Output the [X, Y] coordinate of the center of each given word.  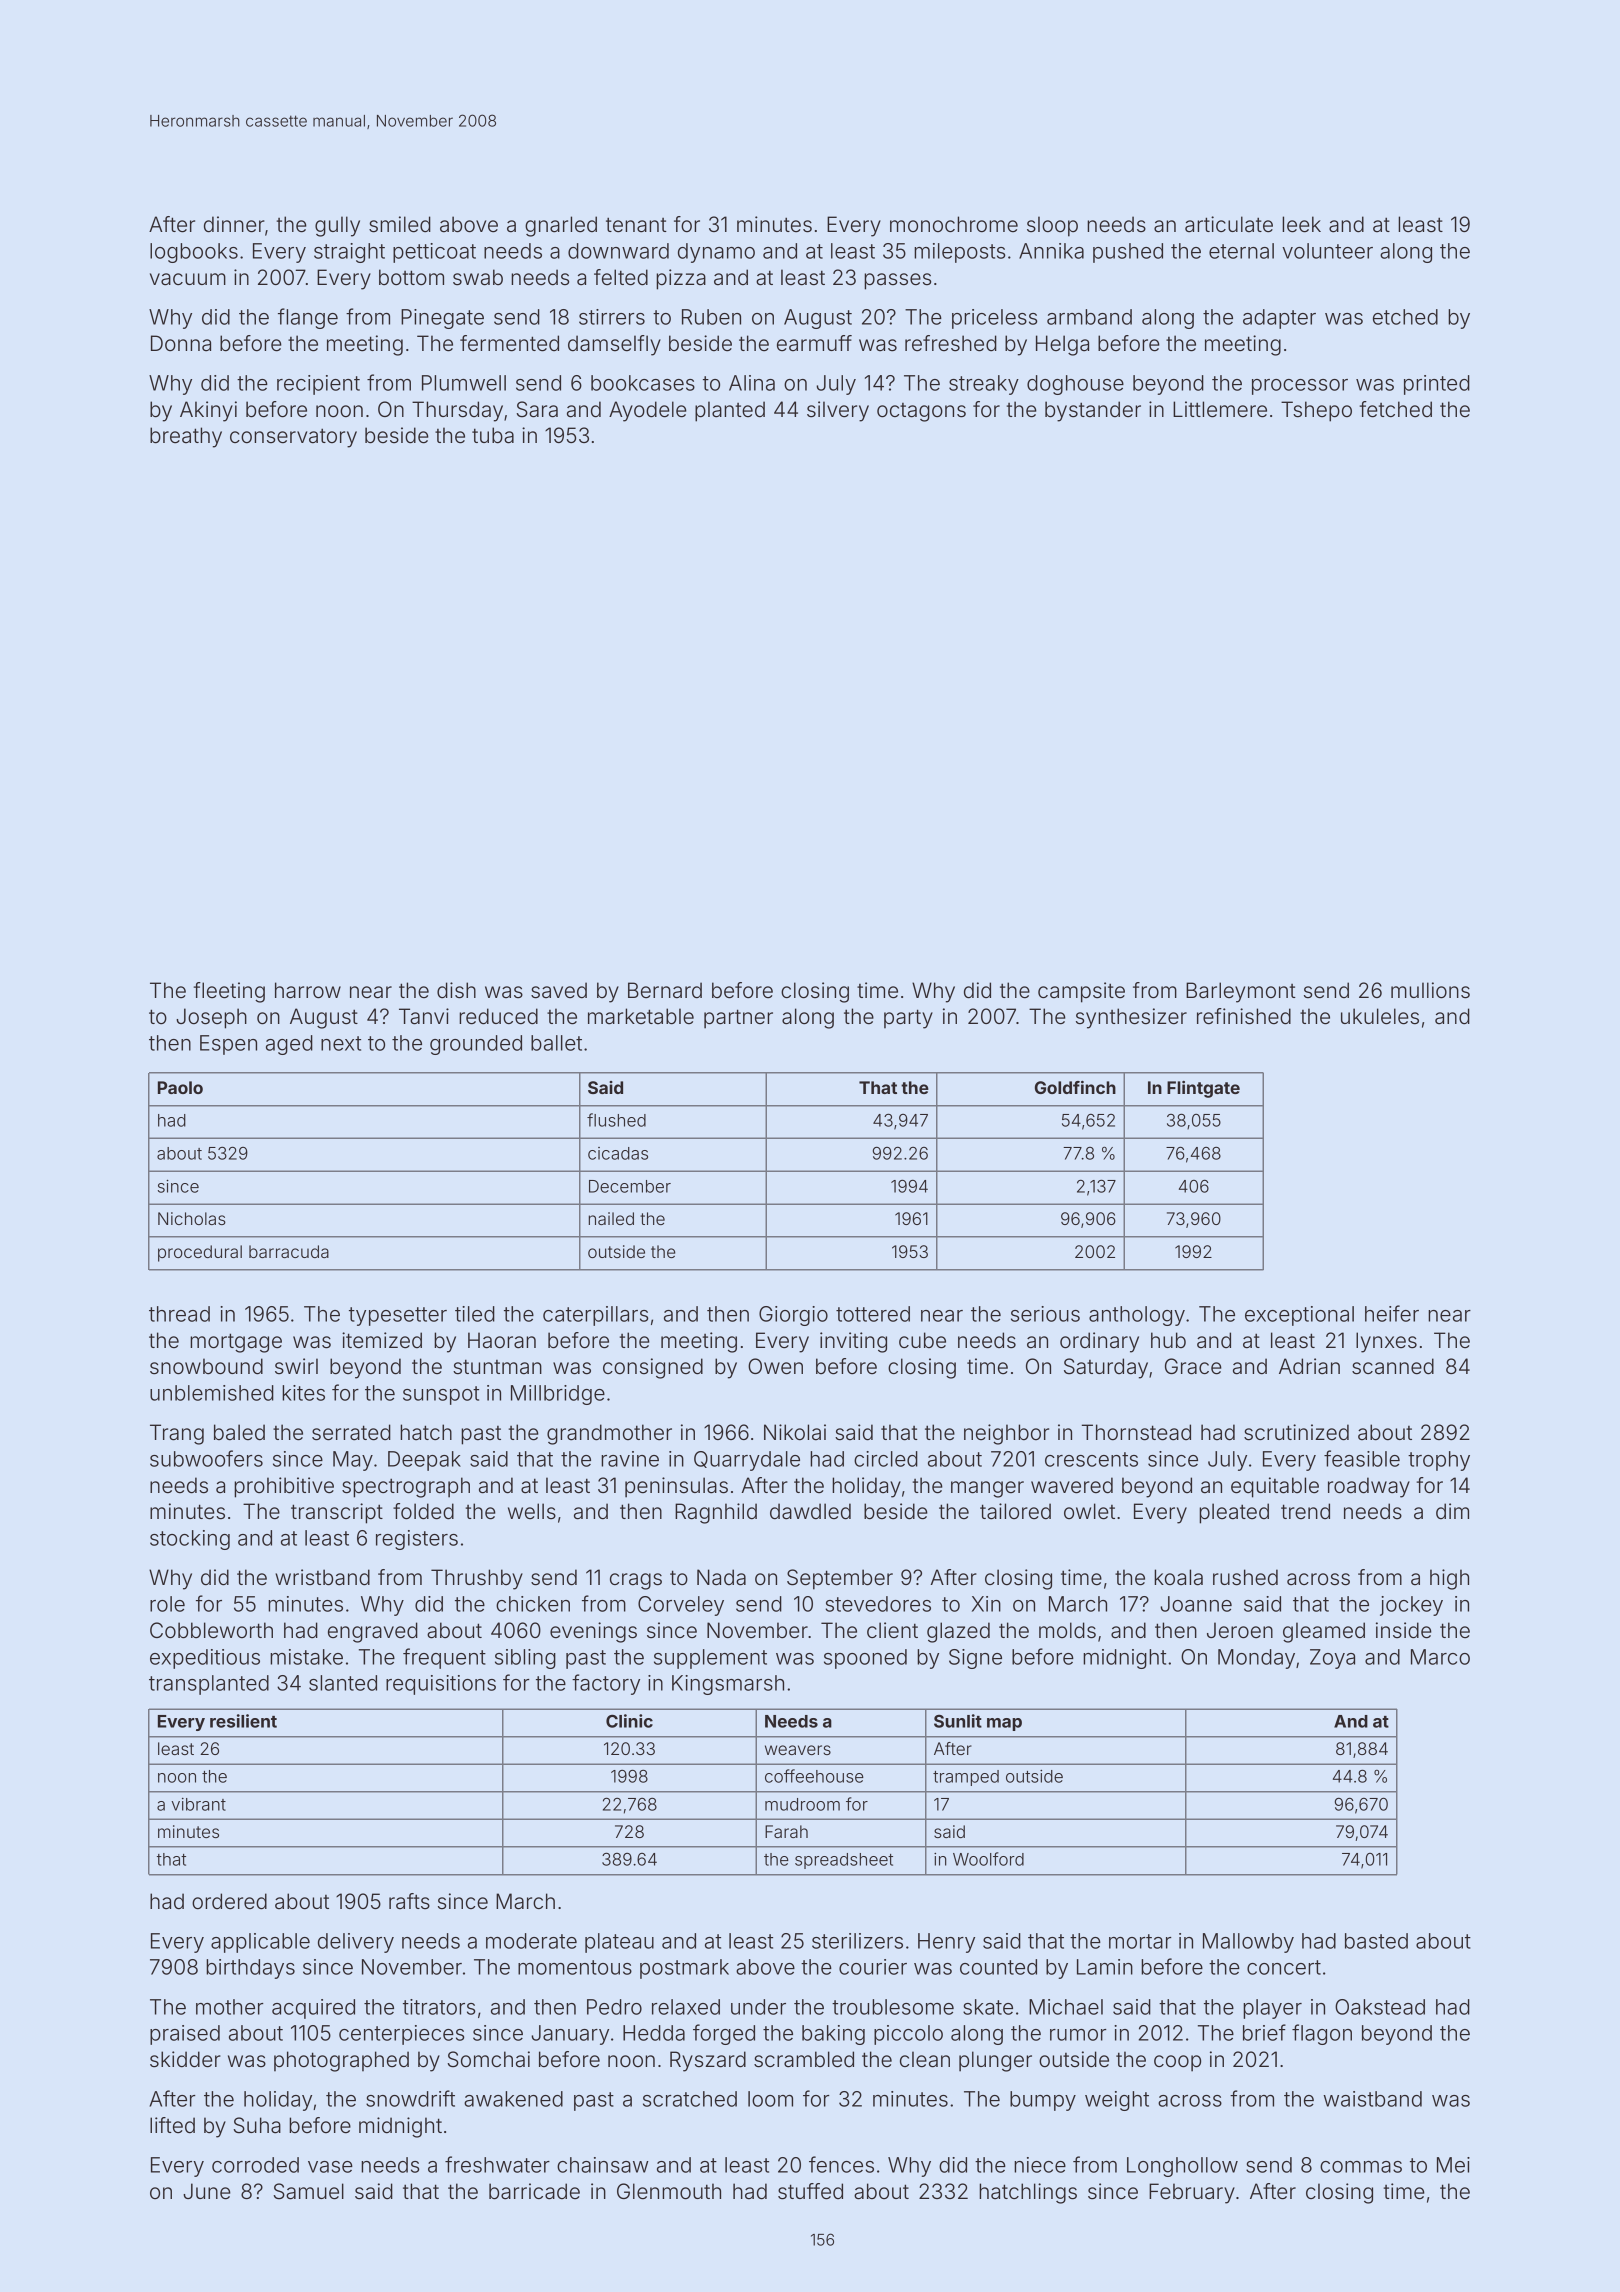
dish [456, 990]
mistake [306, 1657]
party [908, 1019]
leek [1301, 224]
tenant [636, 225]
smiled [400, 224]
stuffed [810, 2191]
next [341, 1043]
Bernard [665, 990]
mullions [1430, 990]
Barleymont [1241, 992]
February [1192, 2193]
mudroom [802, 1804]
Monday [1256, 1659]
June [207, 2191]
